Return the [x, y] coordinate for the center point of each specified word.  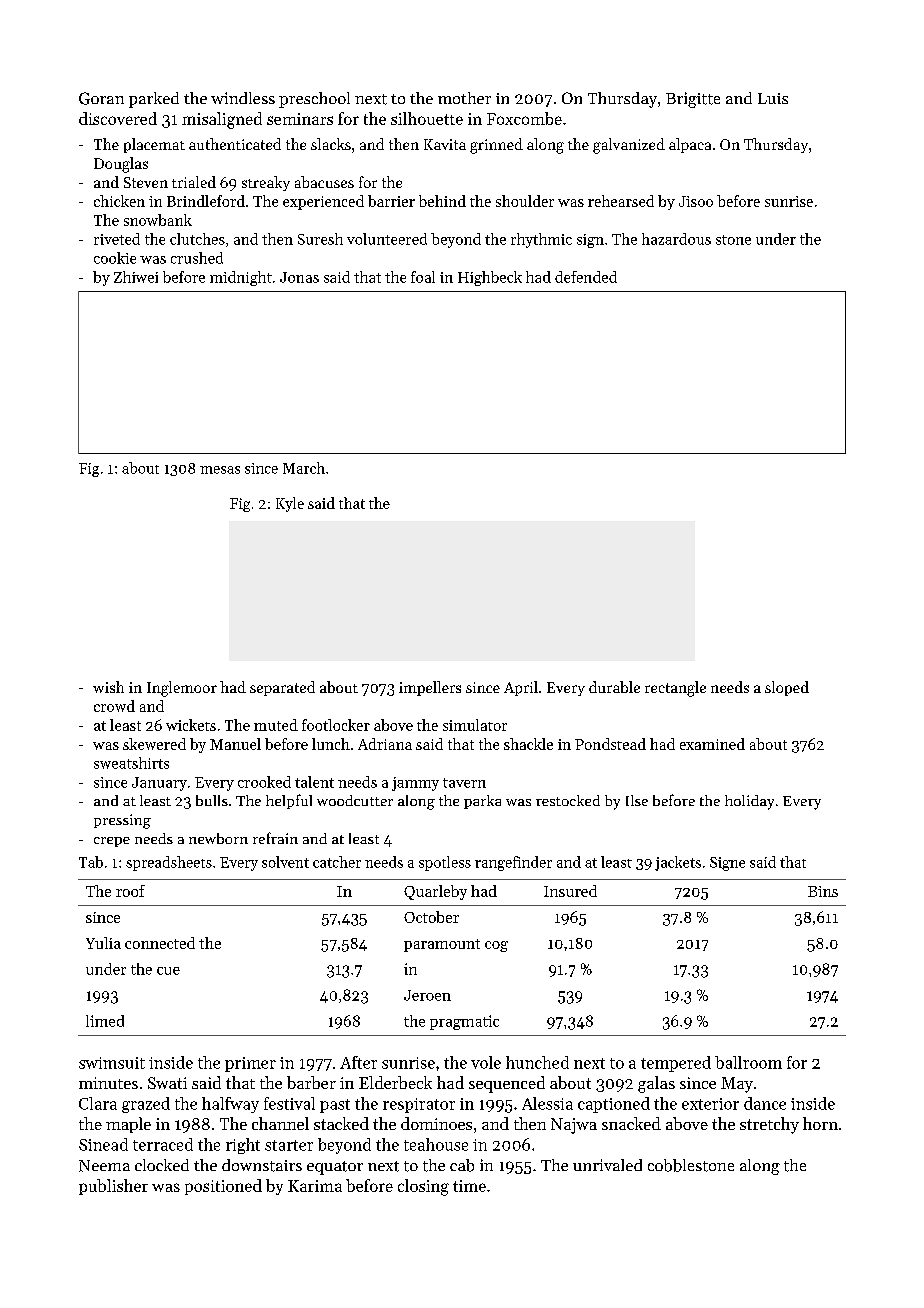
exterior [710, 1104]
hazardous [676, 239]
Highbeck [490, 278]
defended [586, 277]
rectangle [675, 689]
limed [105, 1021]
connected [160, 943]
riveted [117, 239]
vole [486, 1062]
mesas [220, 470]
